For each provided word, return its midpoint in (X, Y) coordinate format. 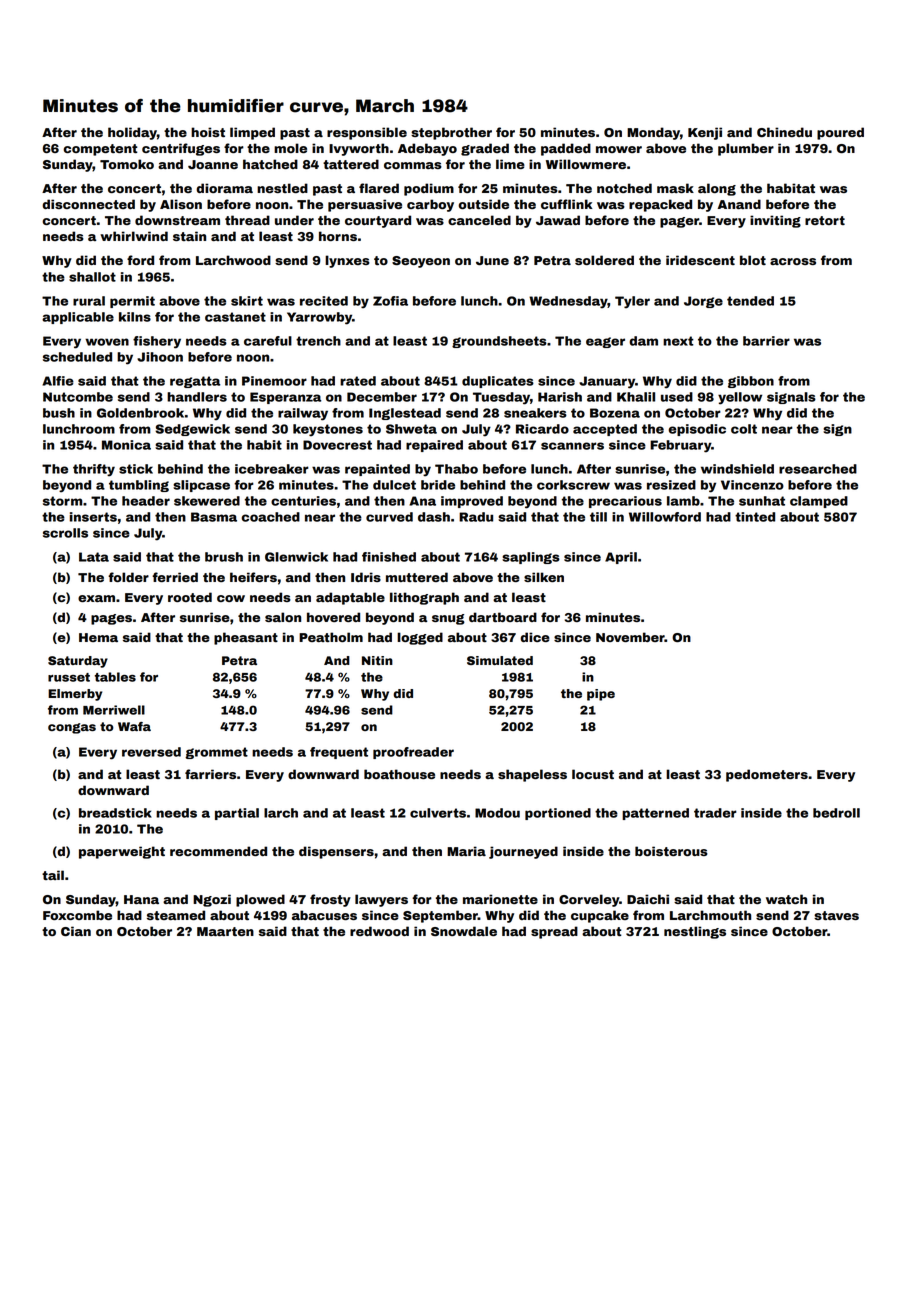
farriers (210, 774)
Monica (126, 445)
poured (840, 133)
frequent (339, 753)
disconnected (88, 204)
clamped (819, 502)
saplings (531, 558)
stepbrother (451, 133)
